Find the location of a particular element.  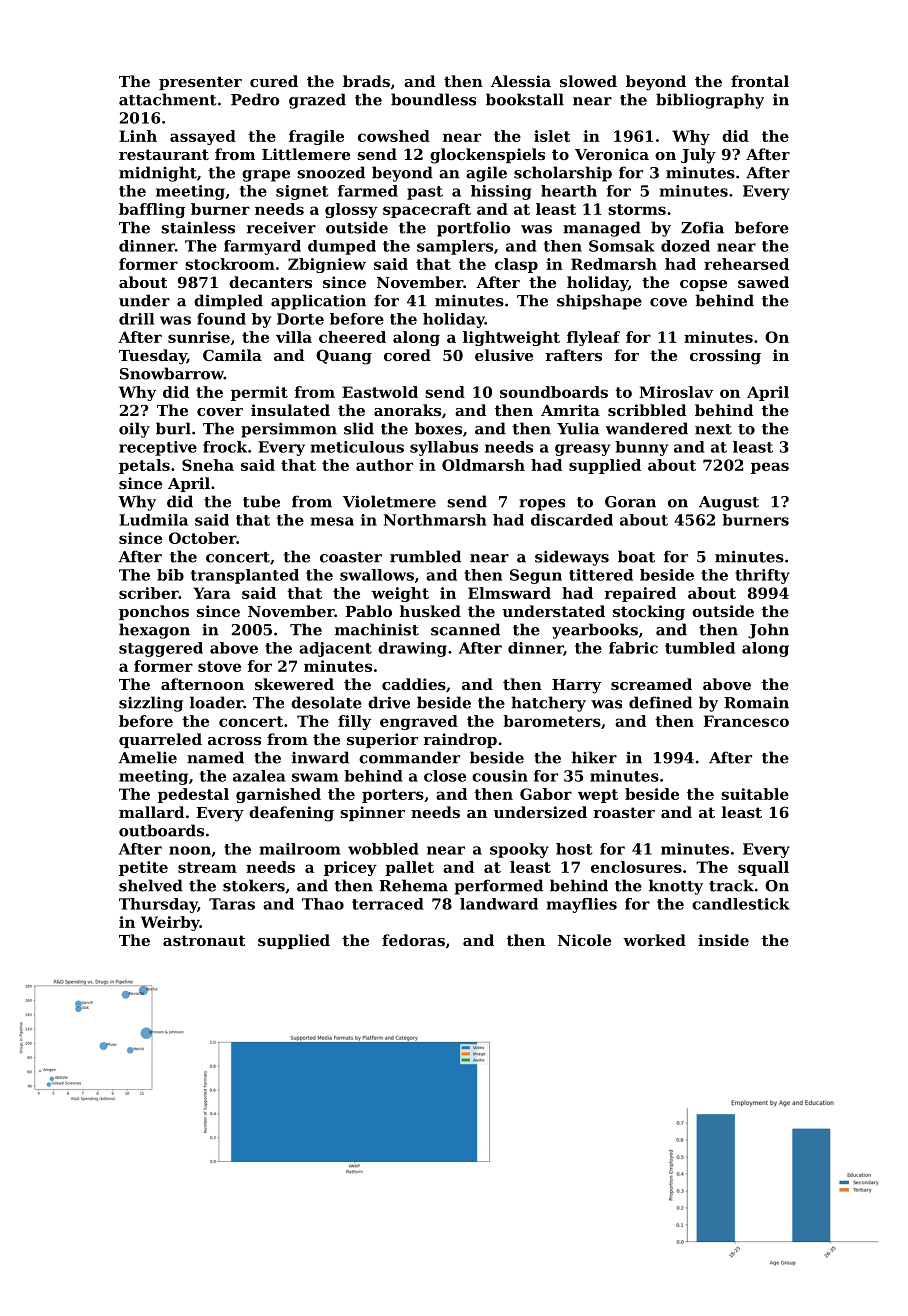

sizzling is located at coordinates (151, 704).
